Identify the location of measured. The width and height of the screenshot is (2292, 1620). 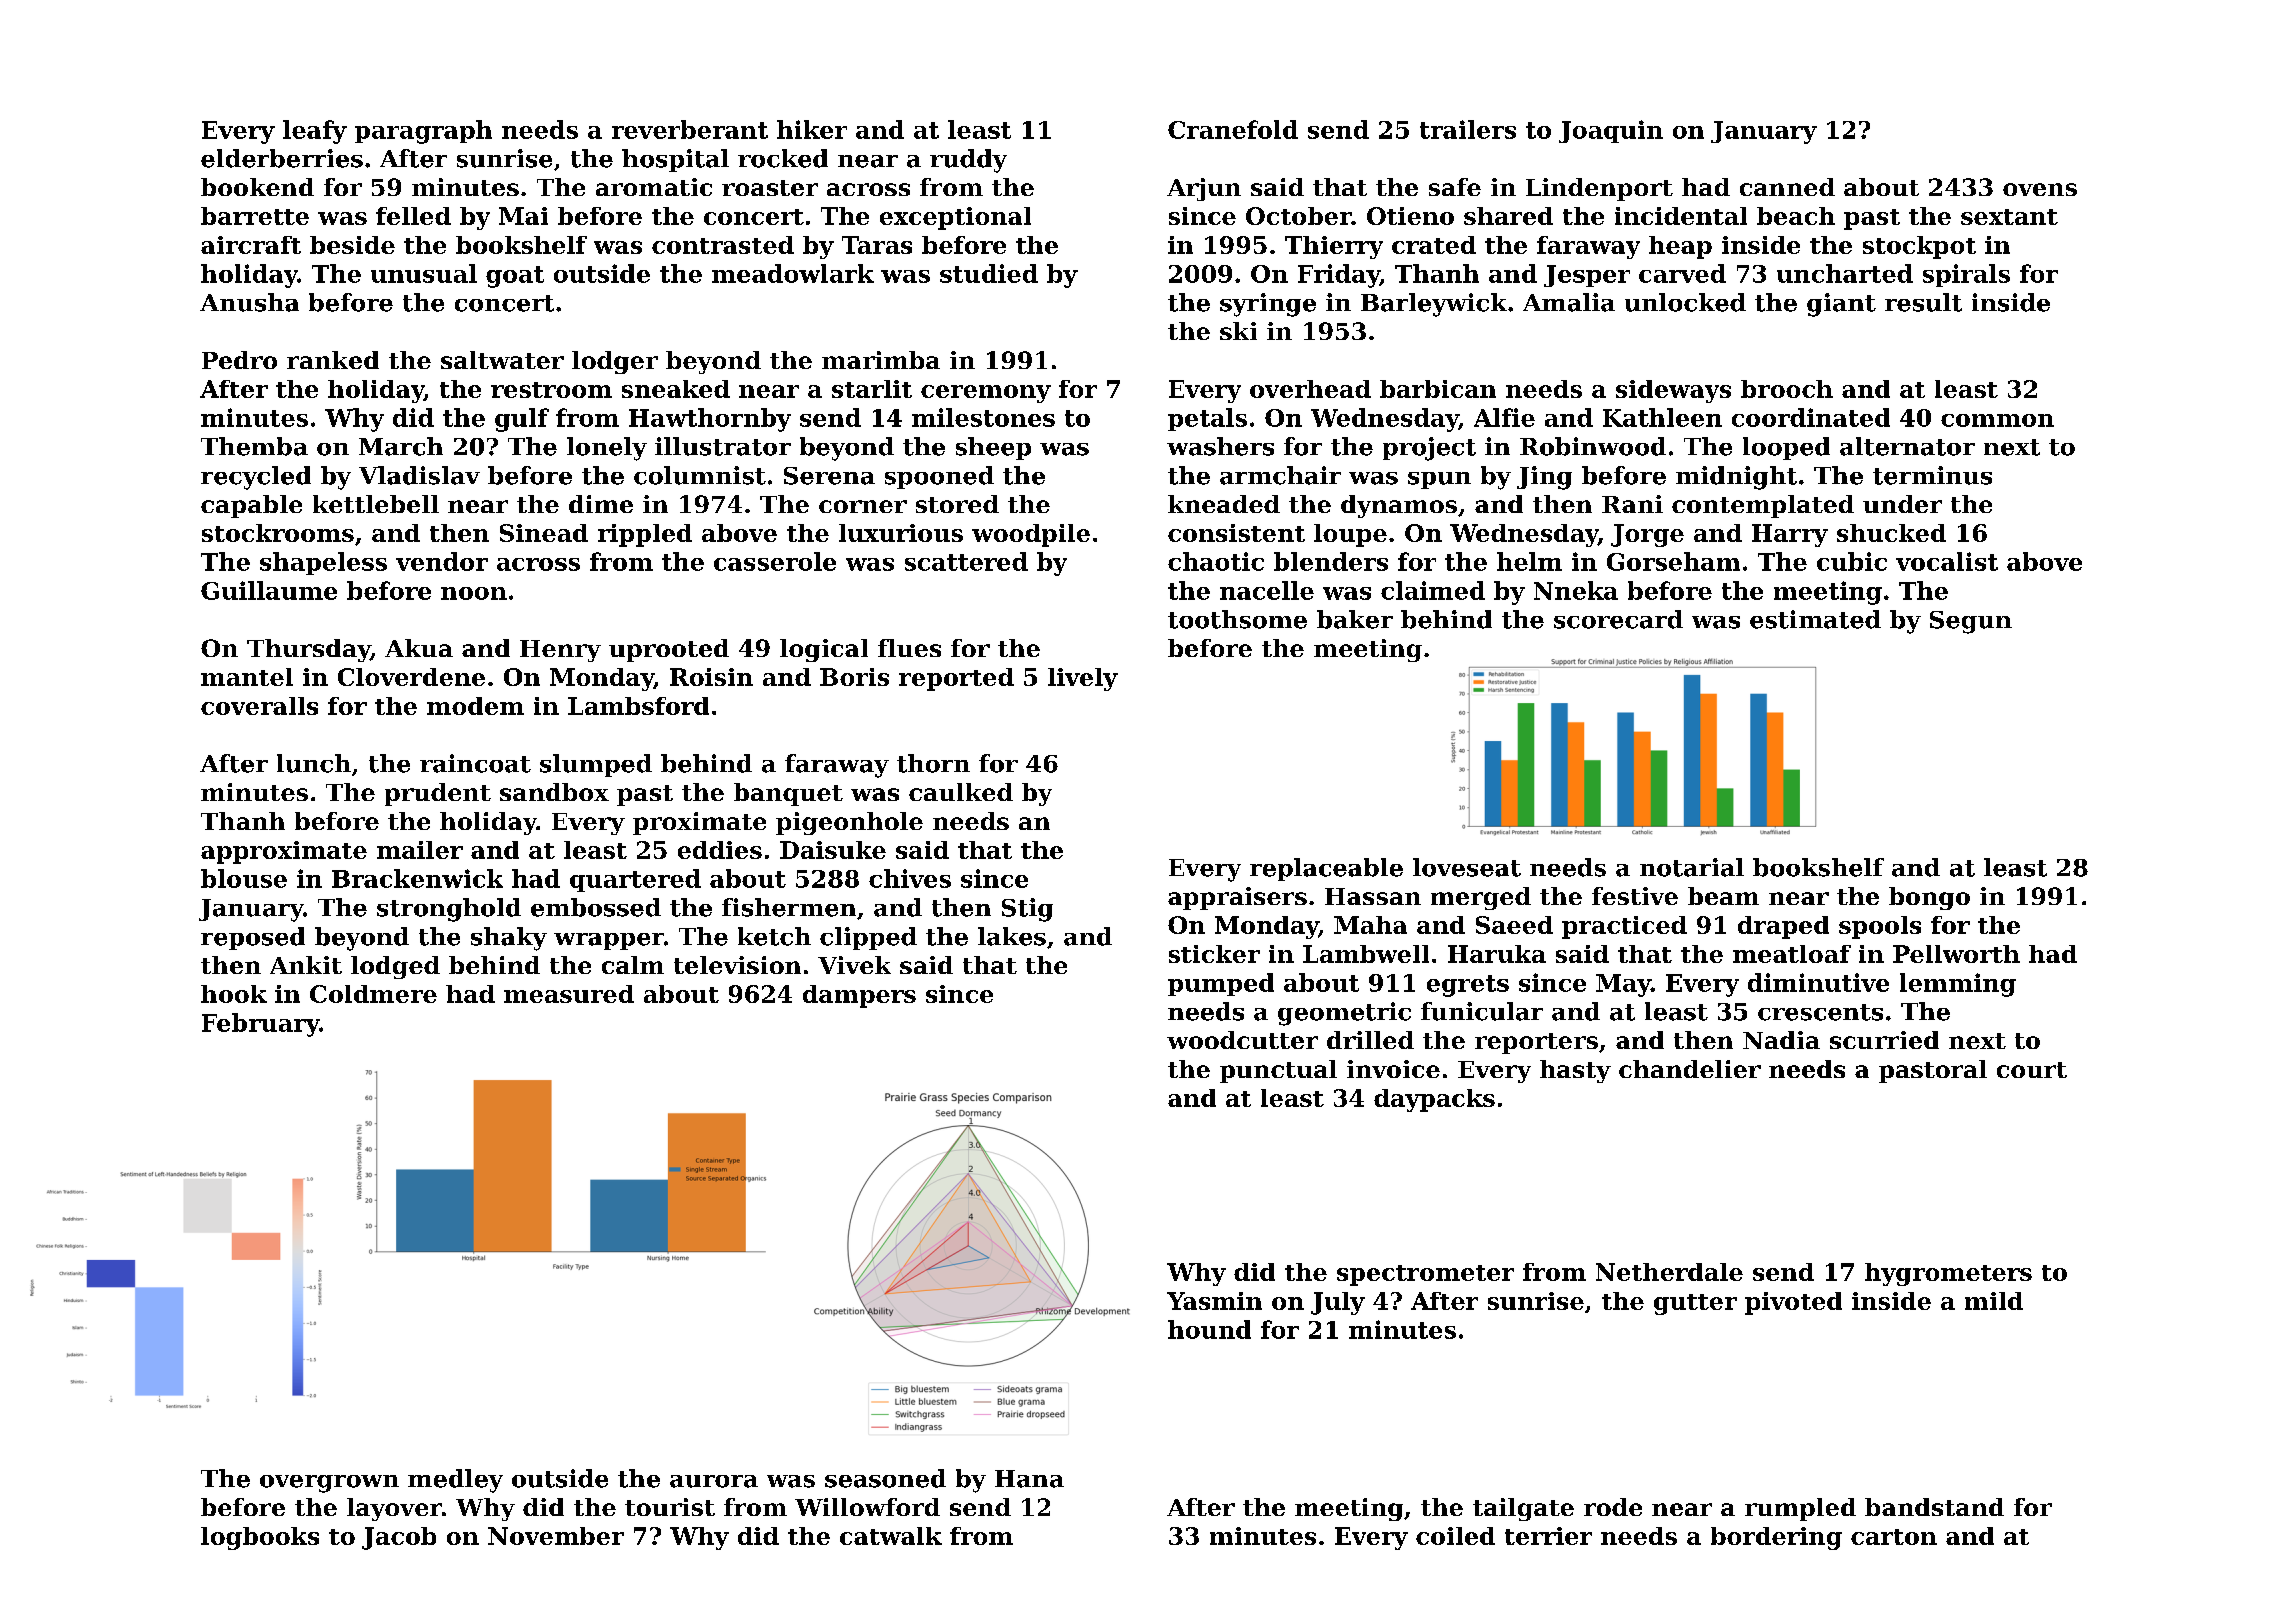
(569, 994).
